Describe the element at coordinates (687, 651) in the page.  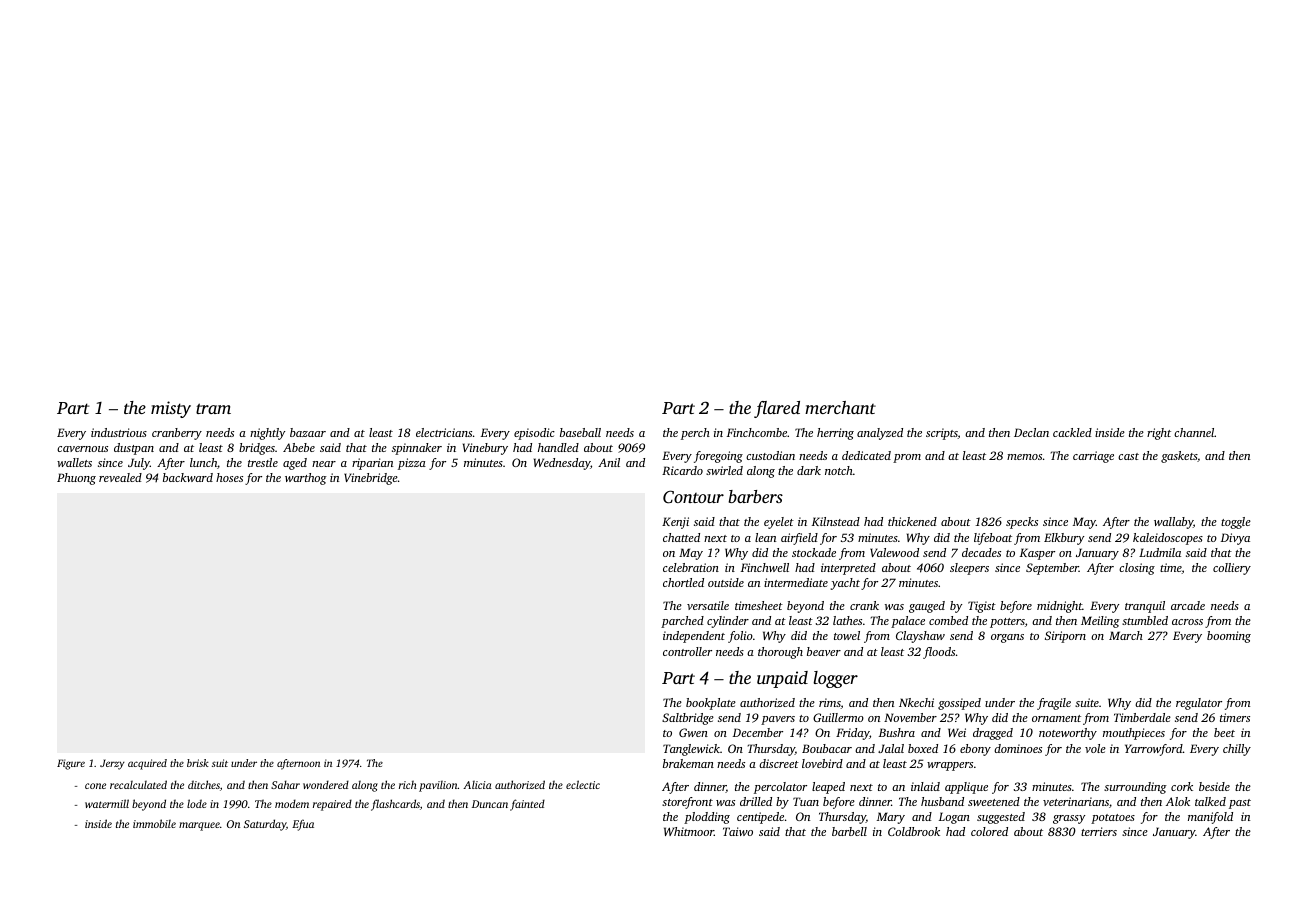
I see `controller` at that location.
